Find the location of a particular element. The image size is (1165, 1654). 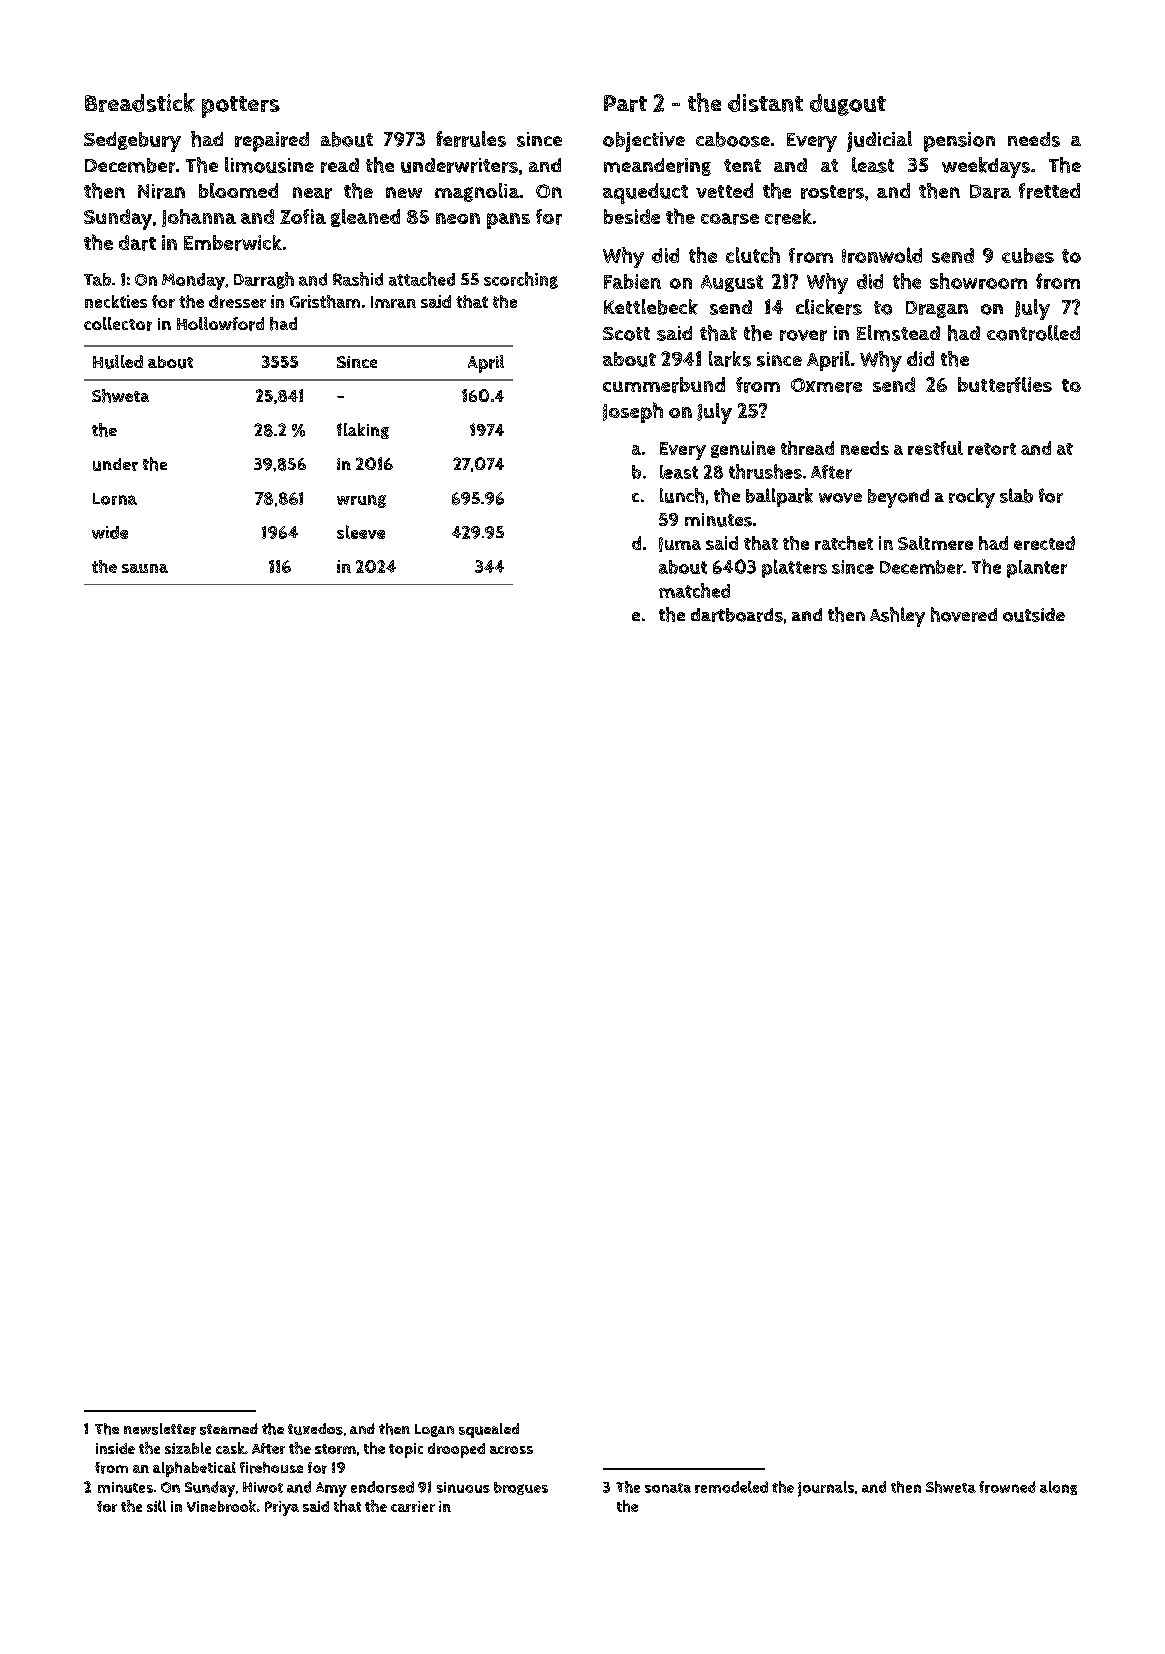

pension is located at coordinates (959, 142).
